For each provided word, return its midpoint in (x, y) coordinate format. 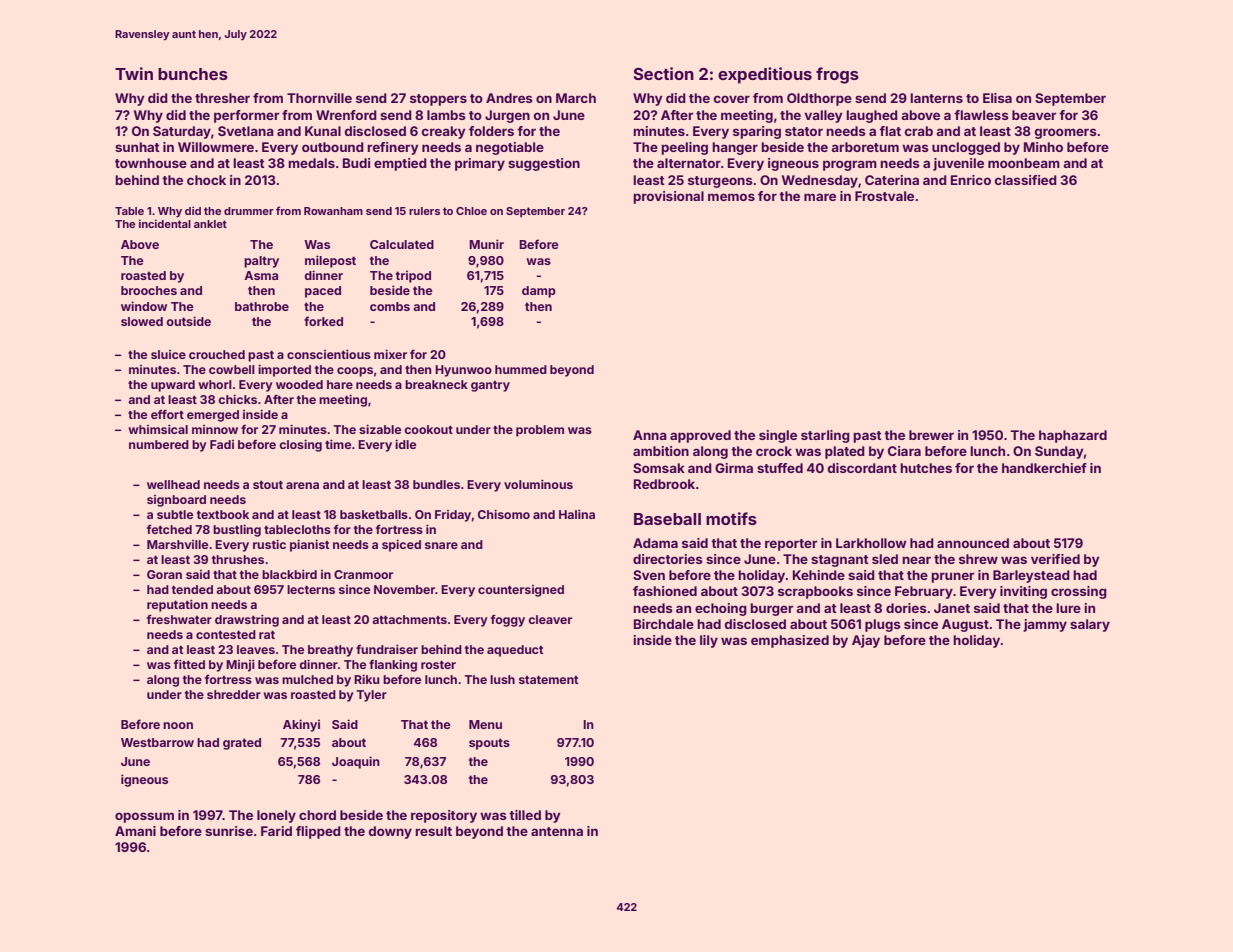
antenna (557, 831)
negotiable (510, 148)
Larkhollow (871, 543)
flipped (318, 832)
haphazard (1073, 436)
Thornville (319, 98)
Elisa (997, 98)
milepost (330, 261)
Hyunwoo (463, 371)
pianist (310, 545)
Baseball (667, 519)
